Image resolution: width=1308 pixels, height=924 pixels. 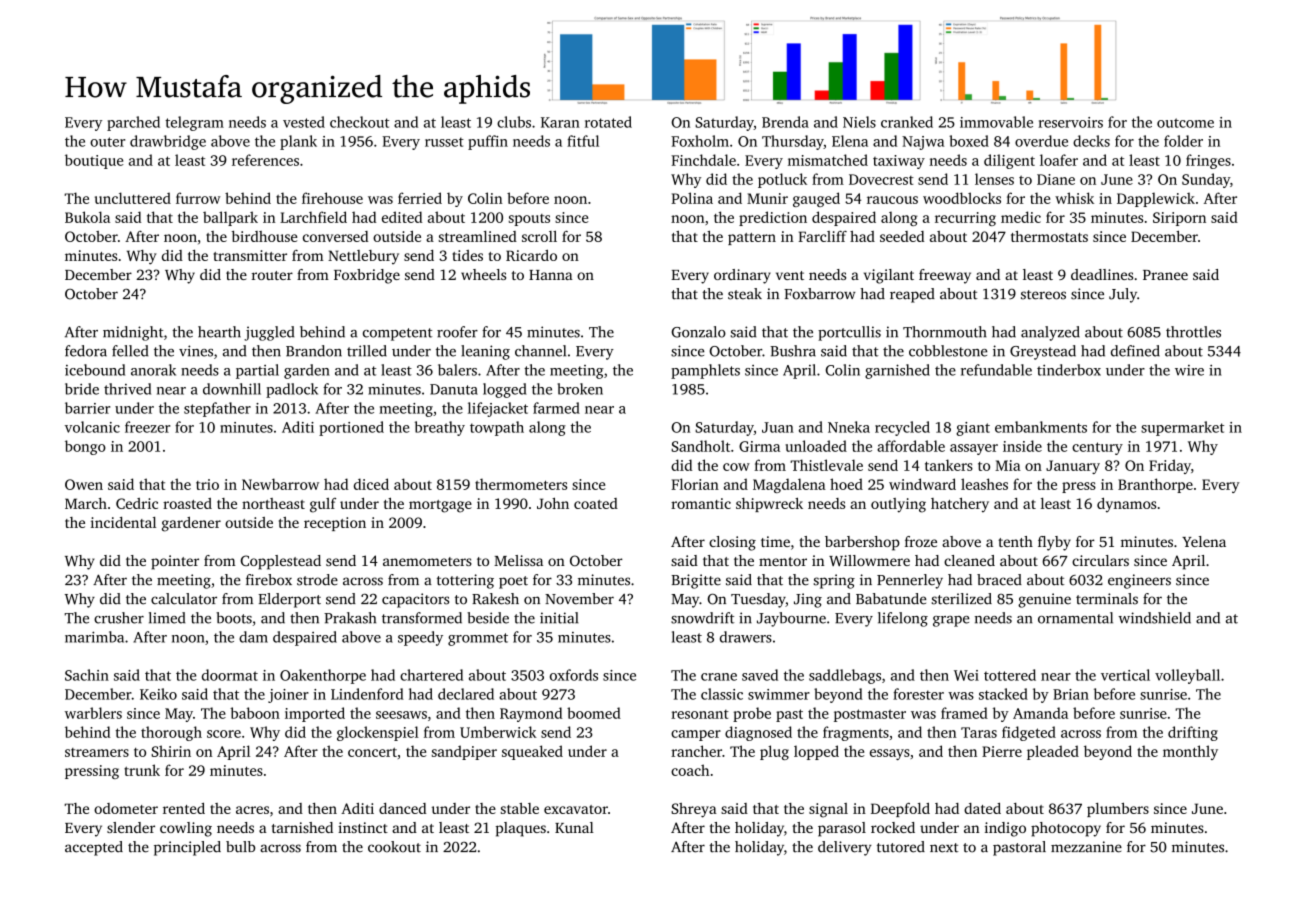 I want to click on rented, so click(x=184, y=808).
